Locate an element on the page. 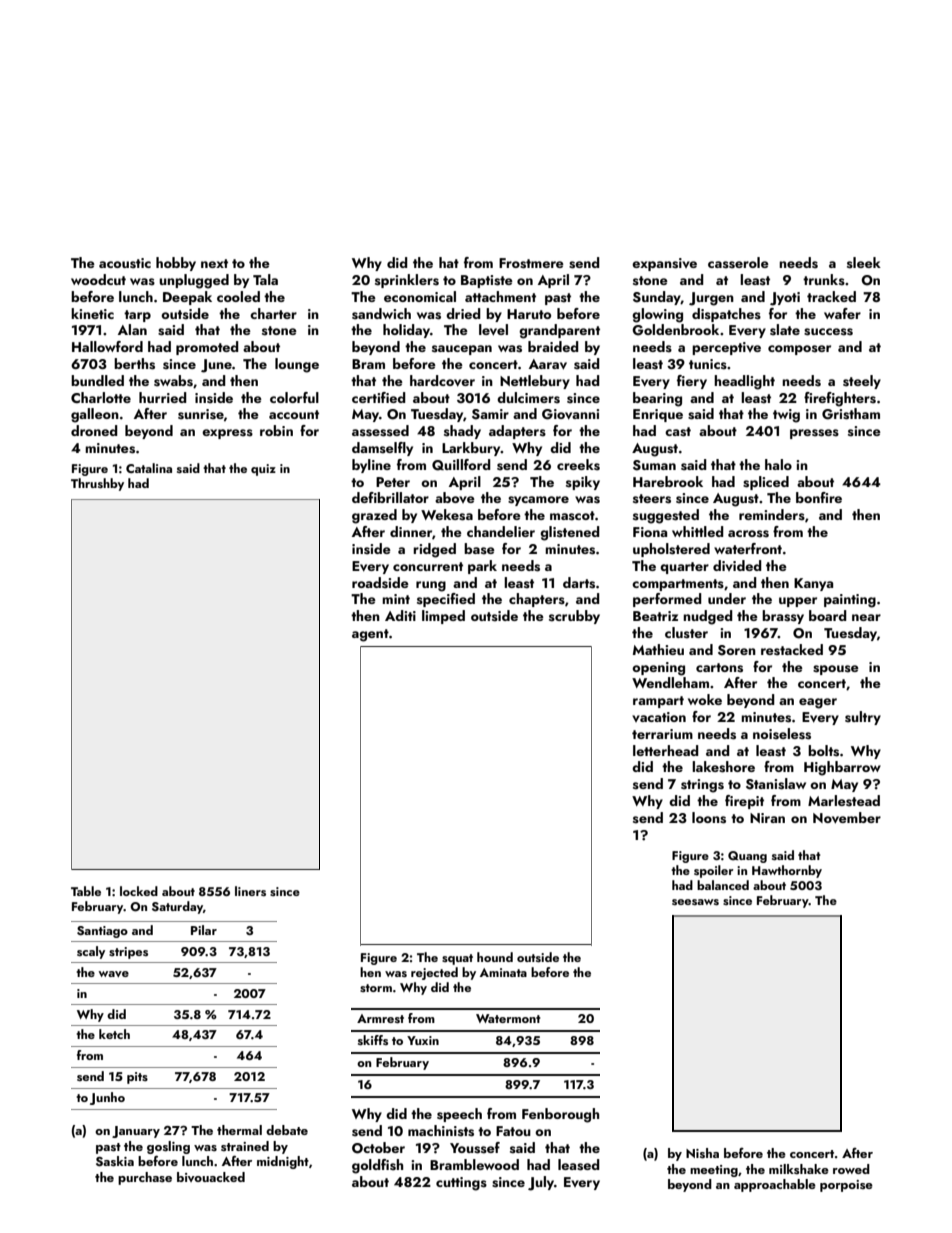 The width and height of the page is (952, 1233). porpoise is located at coordinates (846, 1186).
